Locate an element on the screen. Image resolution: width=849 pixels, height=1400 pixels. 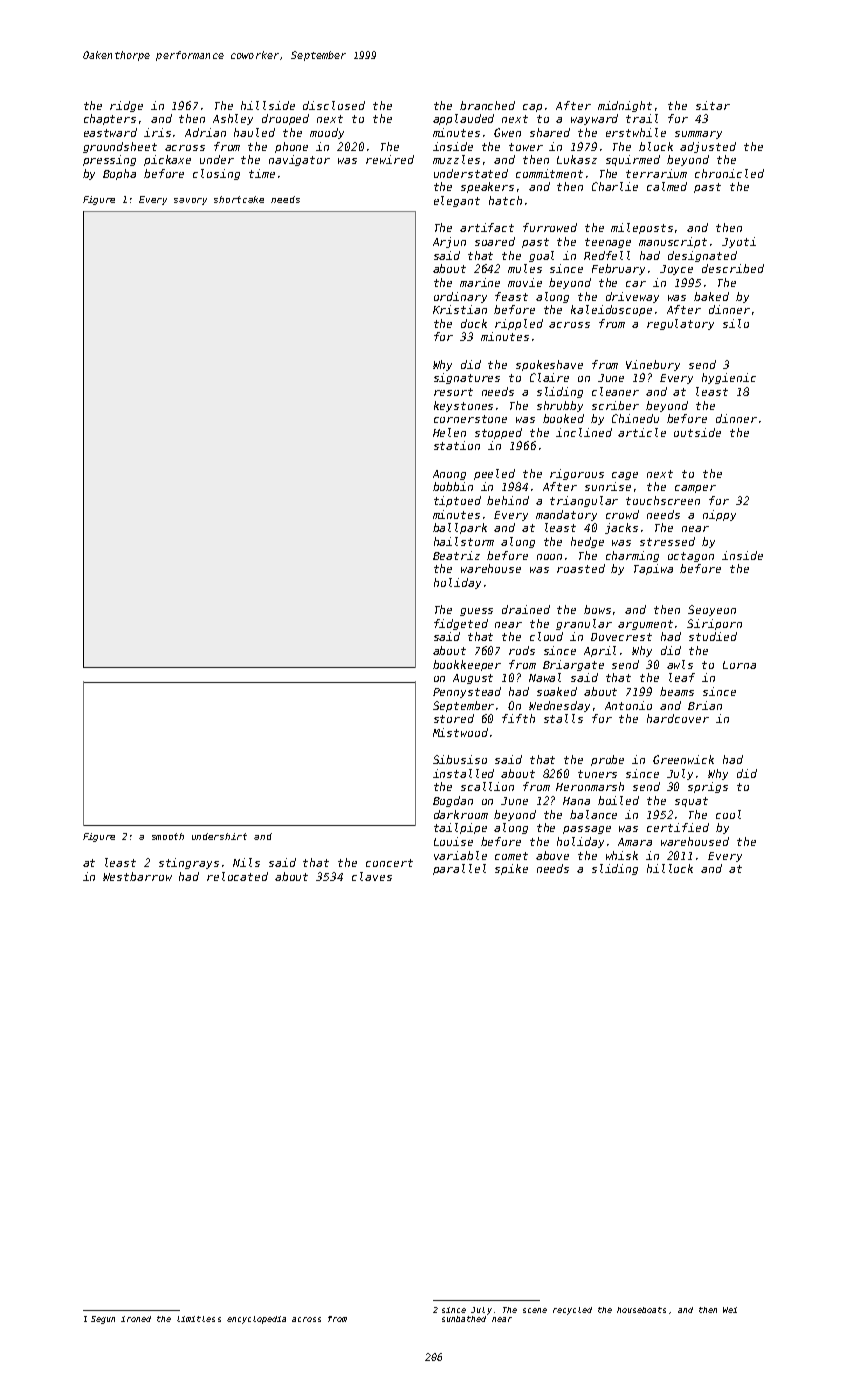
tailpipe is located at coordinates (460, 828).
